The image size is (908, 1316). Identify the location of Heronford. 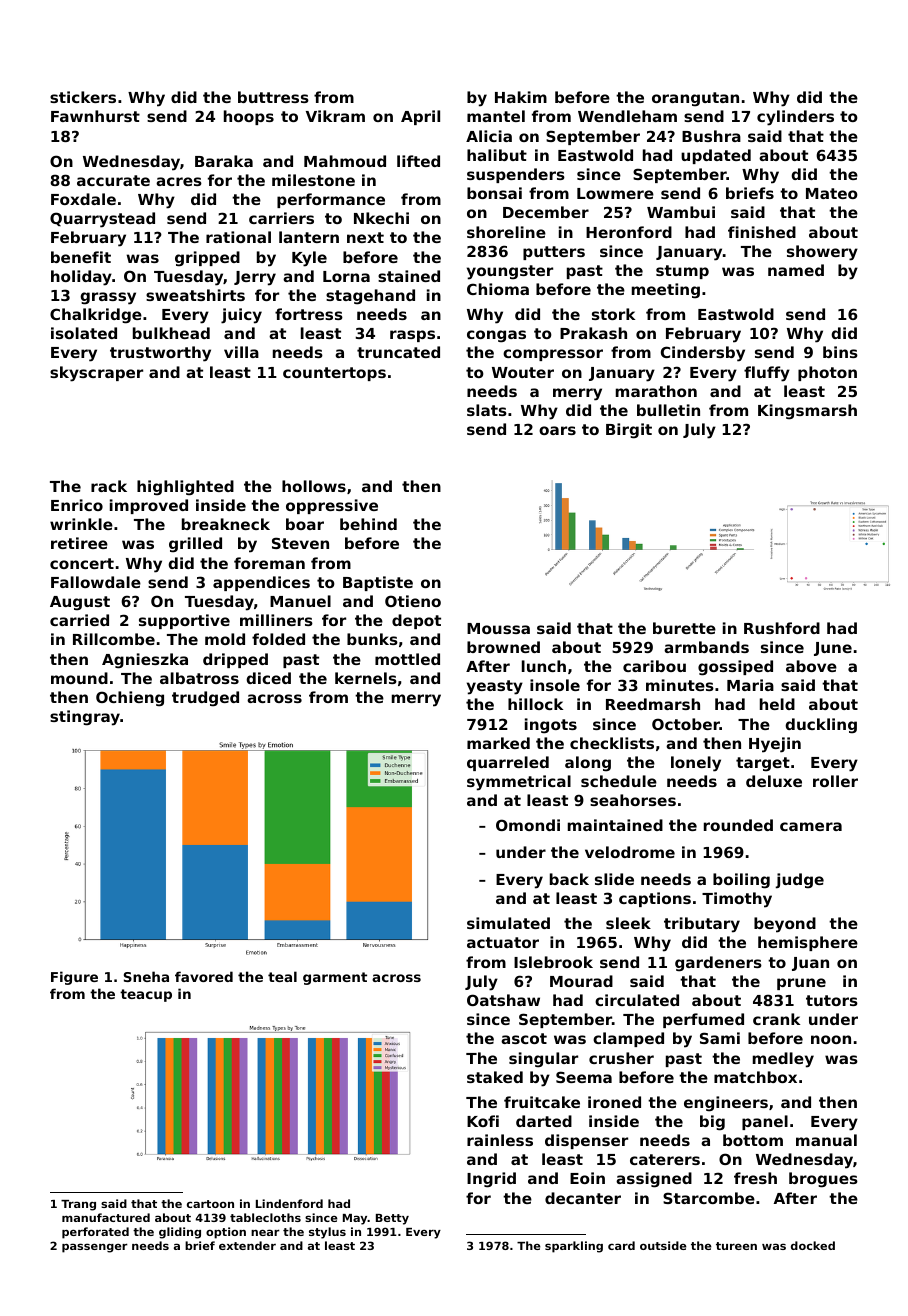
(629, 232).
